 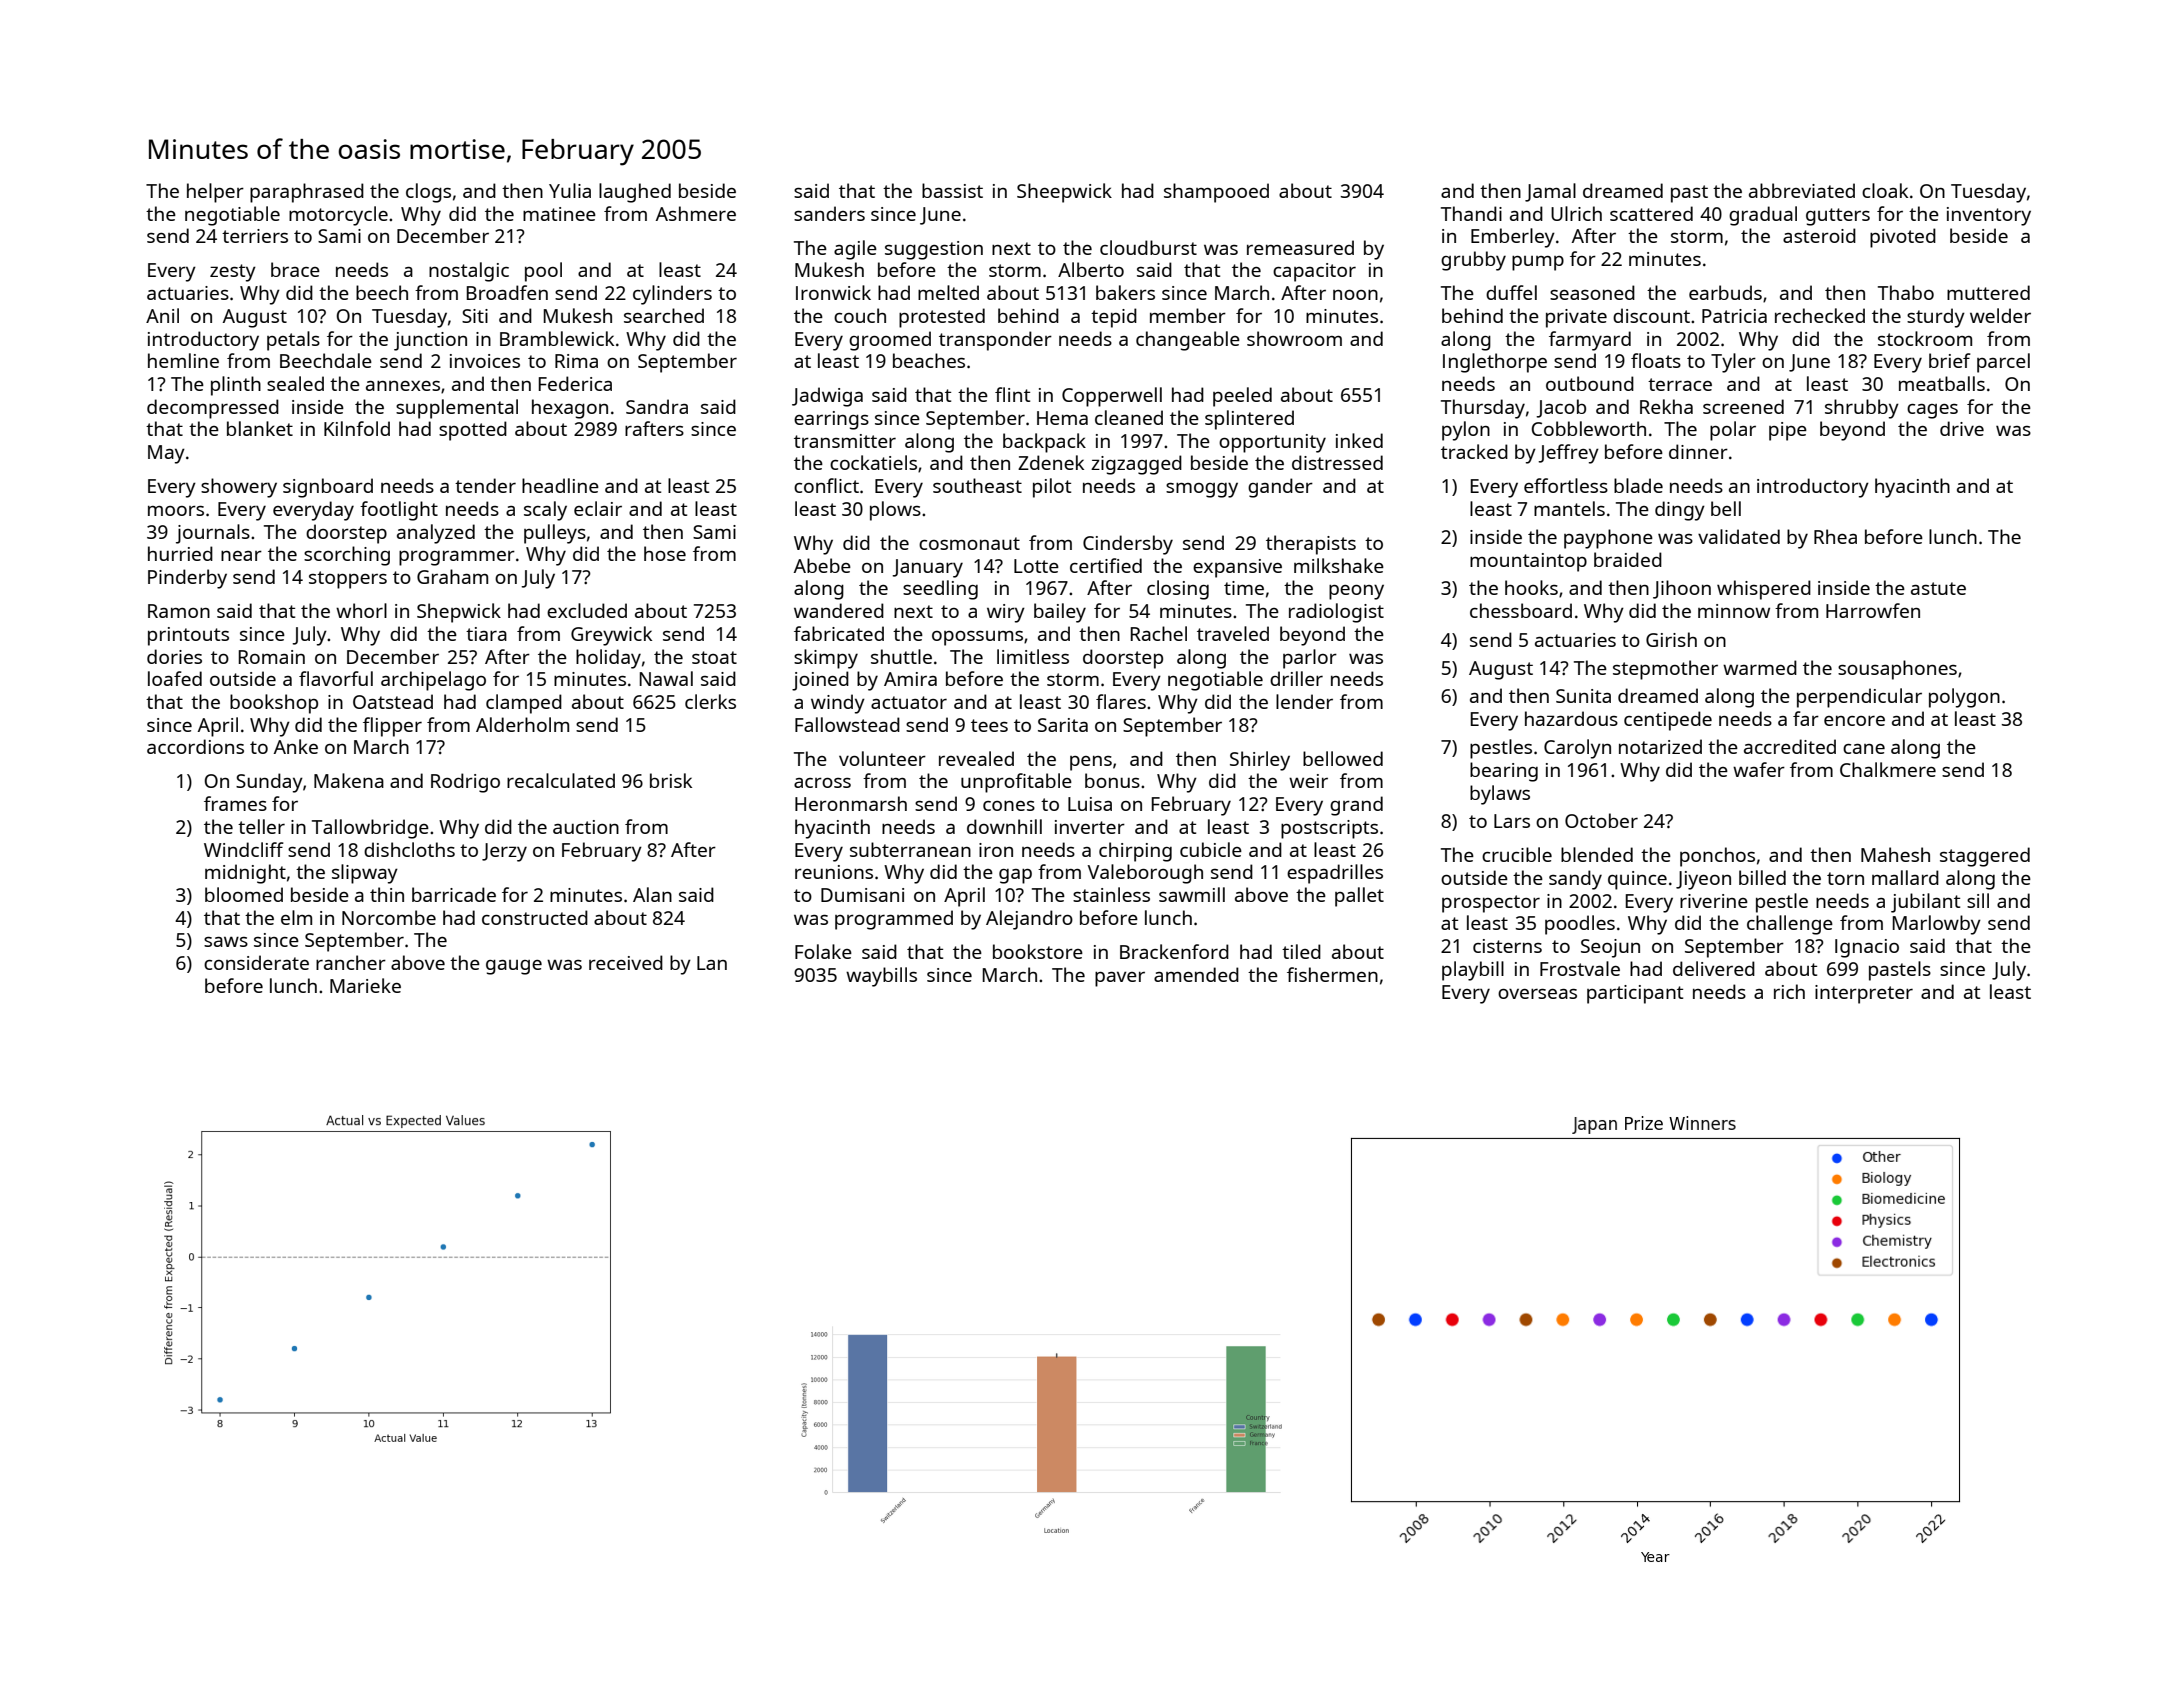 I want to click on astute, so click(x=1938, y=588).
